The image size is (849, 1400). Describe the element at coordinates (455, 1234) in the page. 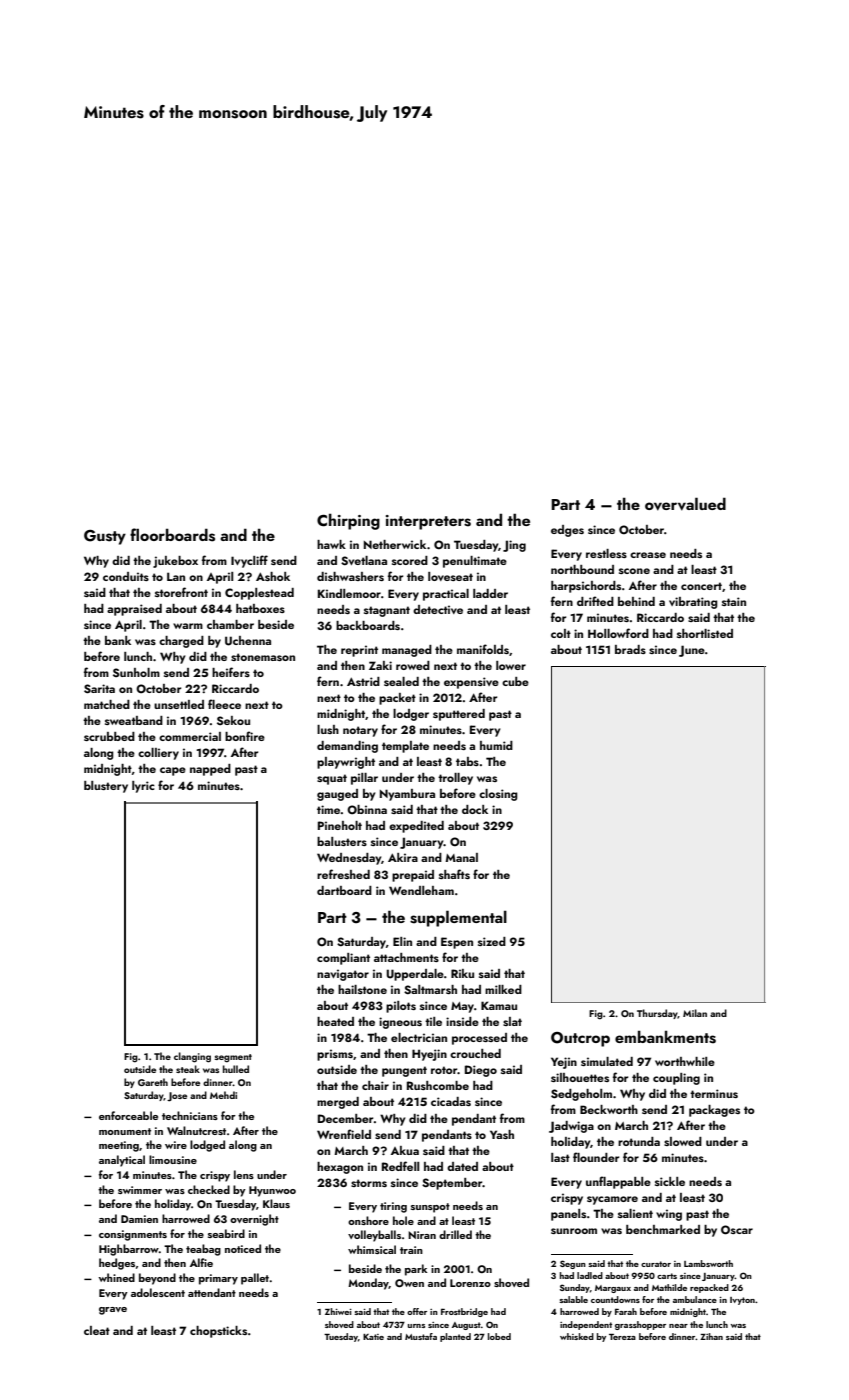

I see `drilled` at that location.
